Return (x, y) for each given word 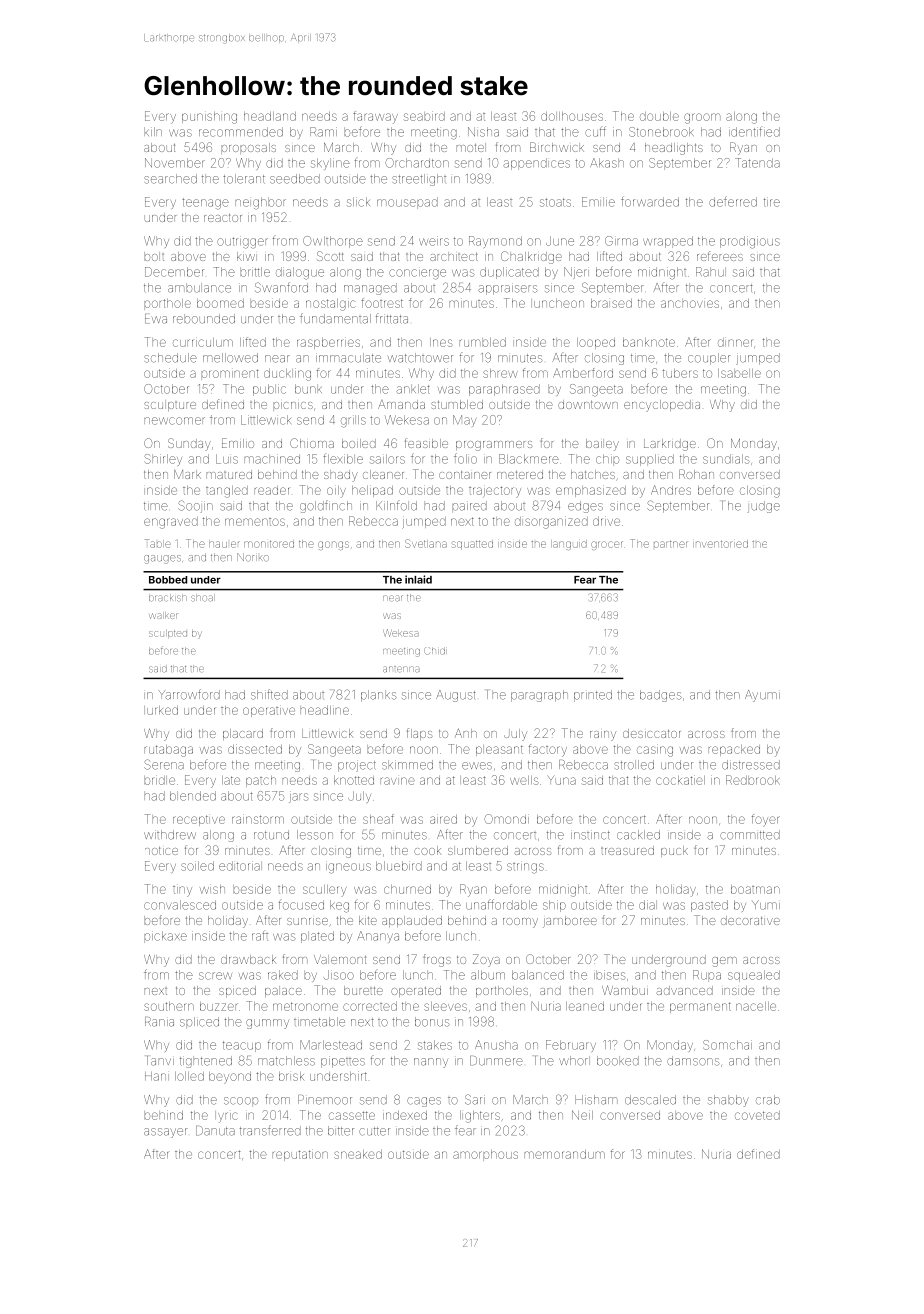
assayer (165, 1133)
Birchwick (557, 147)
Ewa (156, 319)
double (659, 116)
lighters (480, 1117)
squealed (754, 976)
